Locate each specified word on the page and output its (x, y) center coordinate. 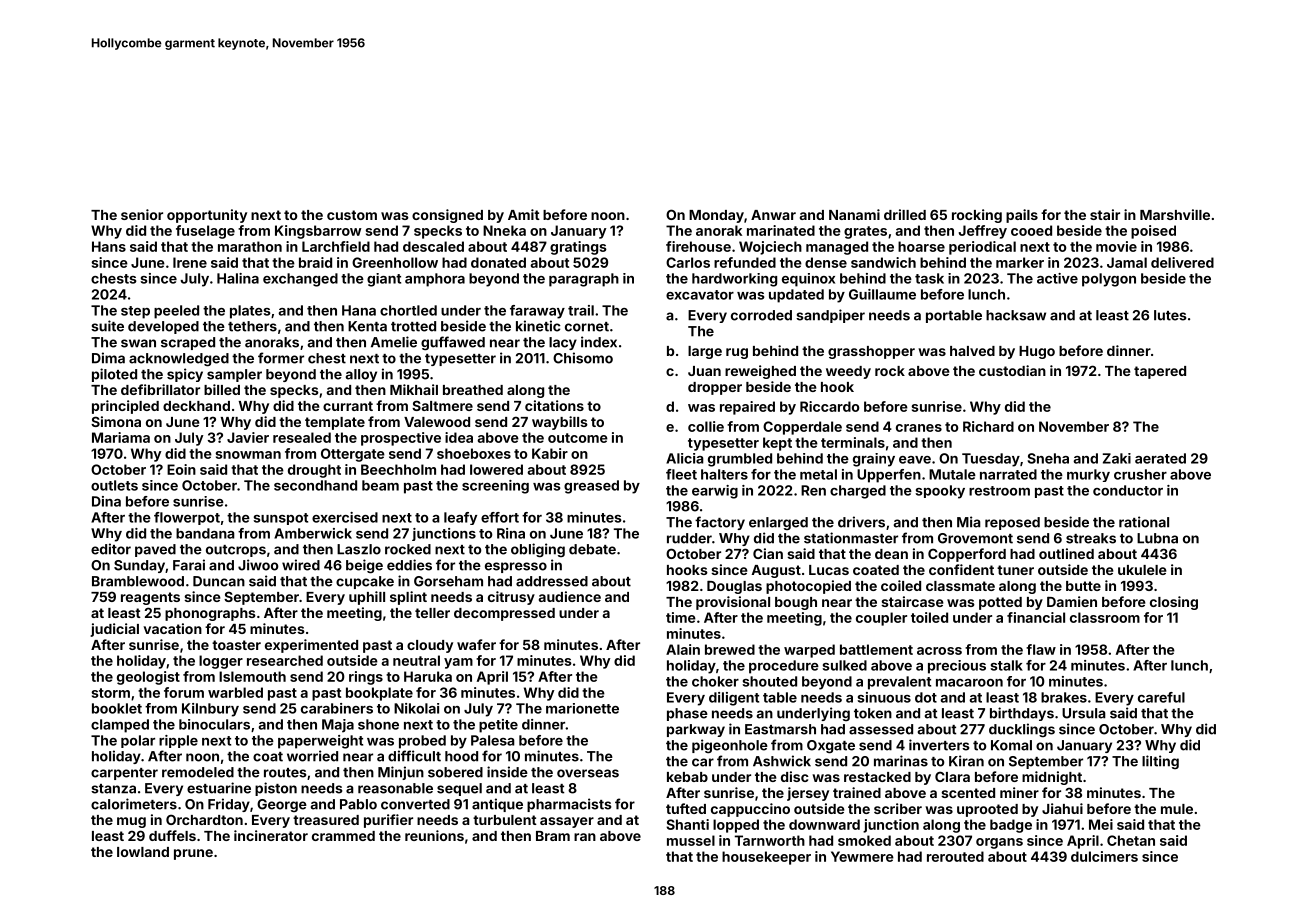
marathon (250, 246)
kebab (687, 777)
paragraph (584, 280)
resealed (302, 437)
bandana (205, 533)
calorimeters (134, 804)
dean (891, 554)
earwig (715, 492)
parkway (696, 730)
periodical (982, 248)
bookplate (379, 694)
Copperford (967, 555)
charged (858, 492)
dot (926, 697)
